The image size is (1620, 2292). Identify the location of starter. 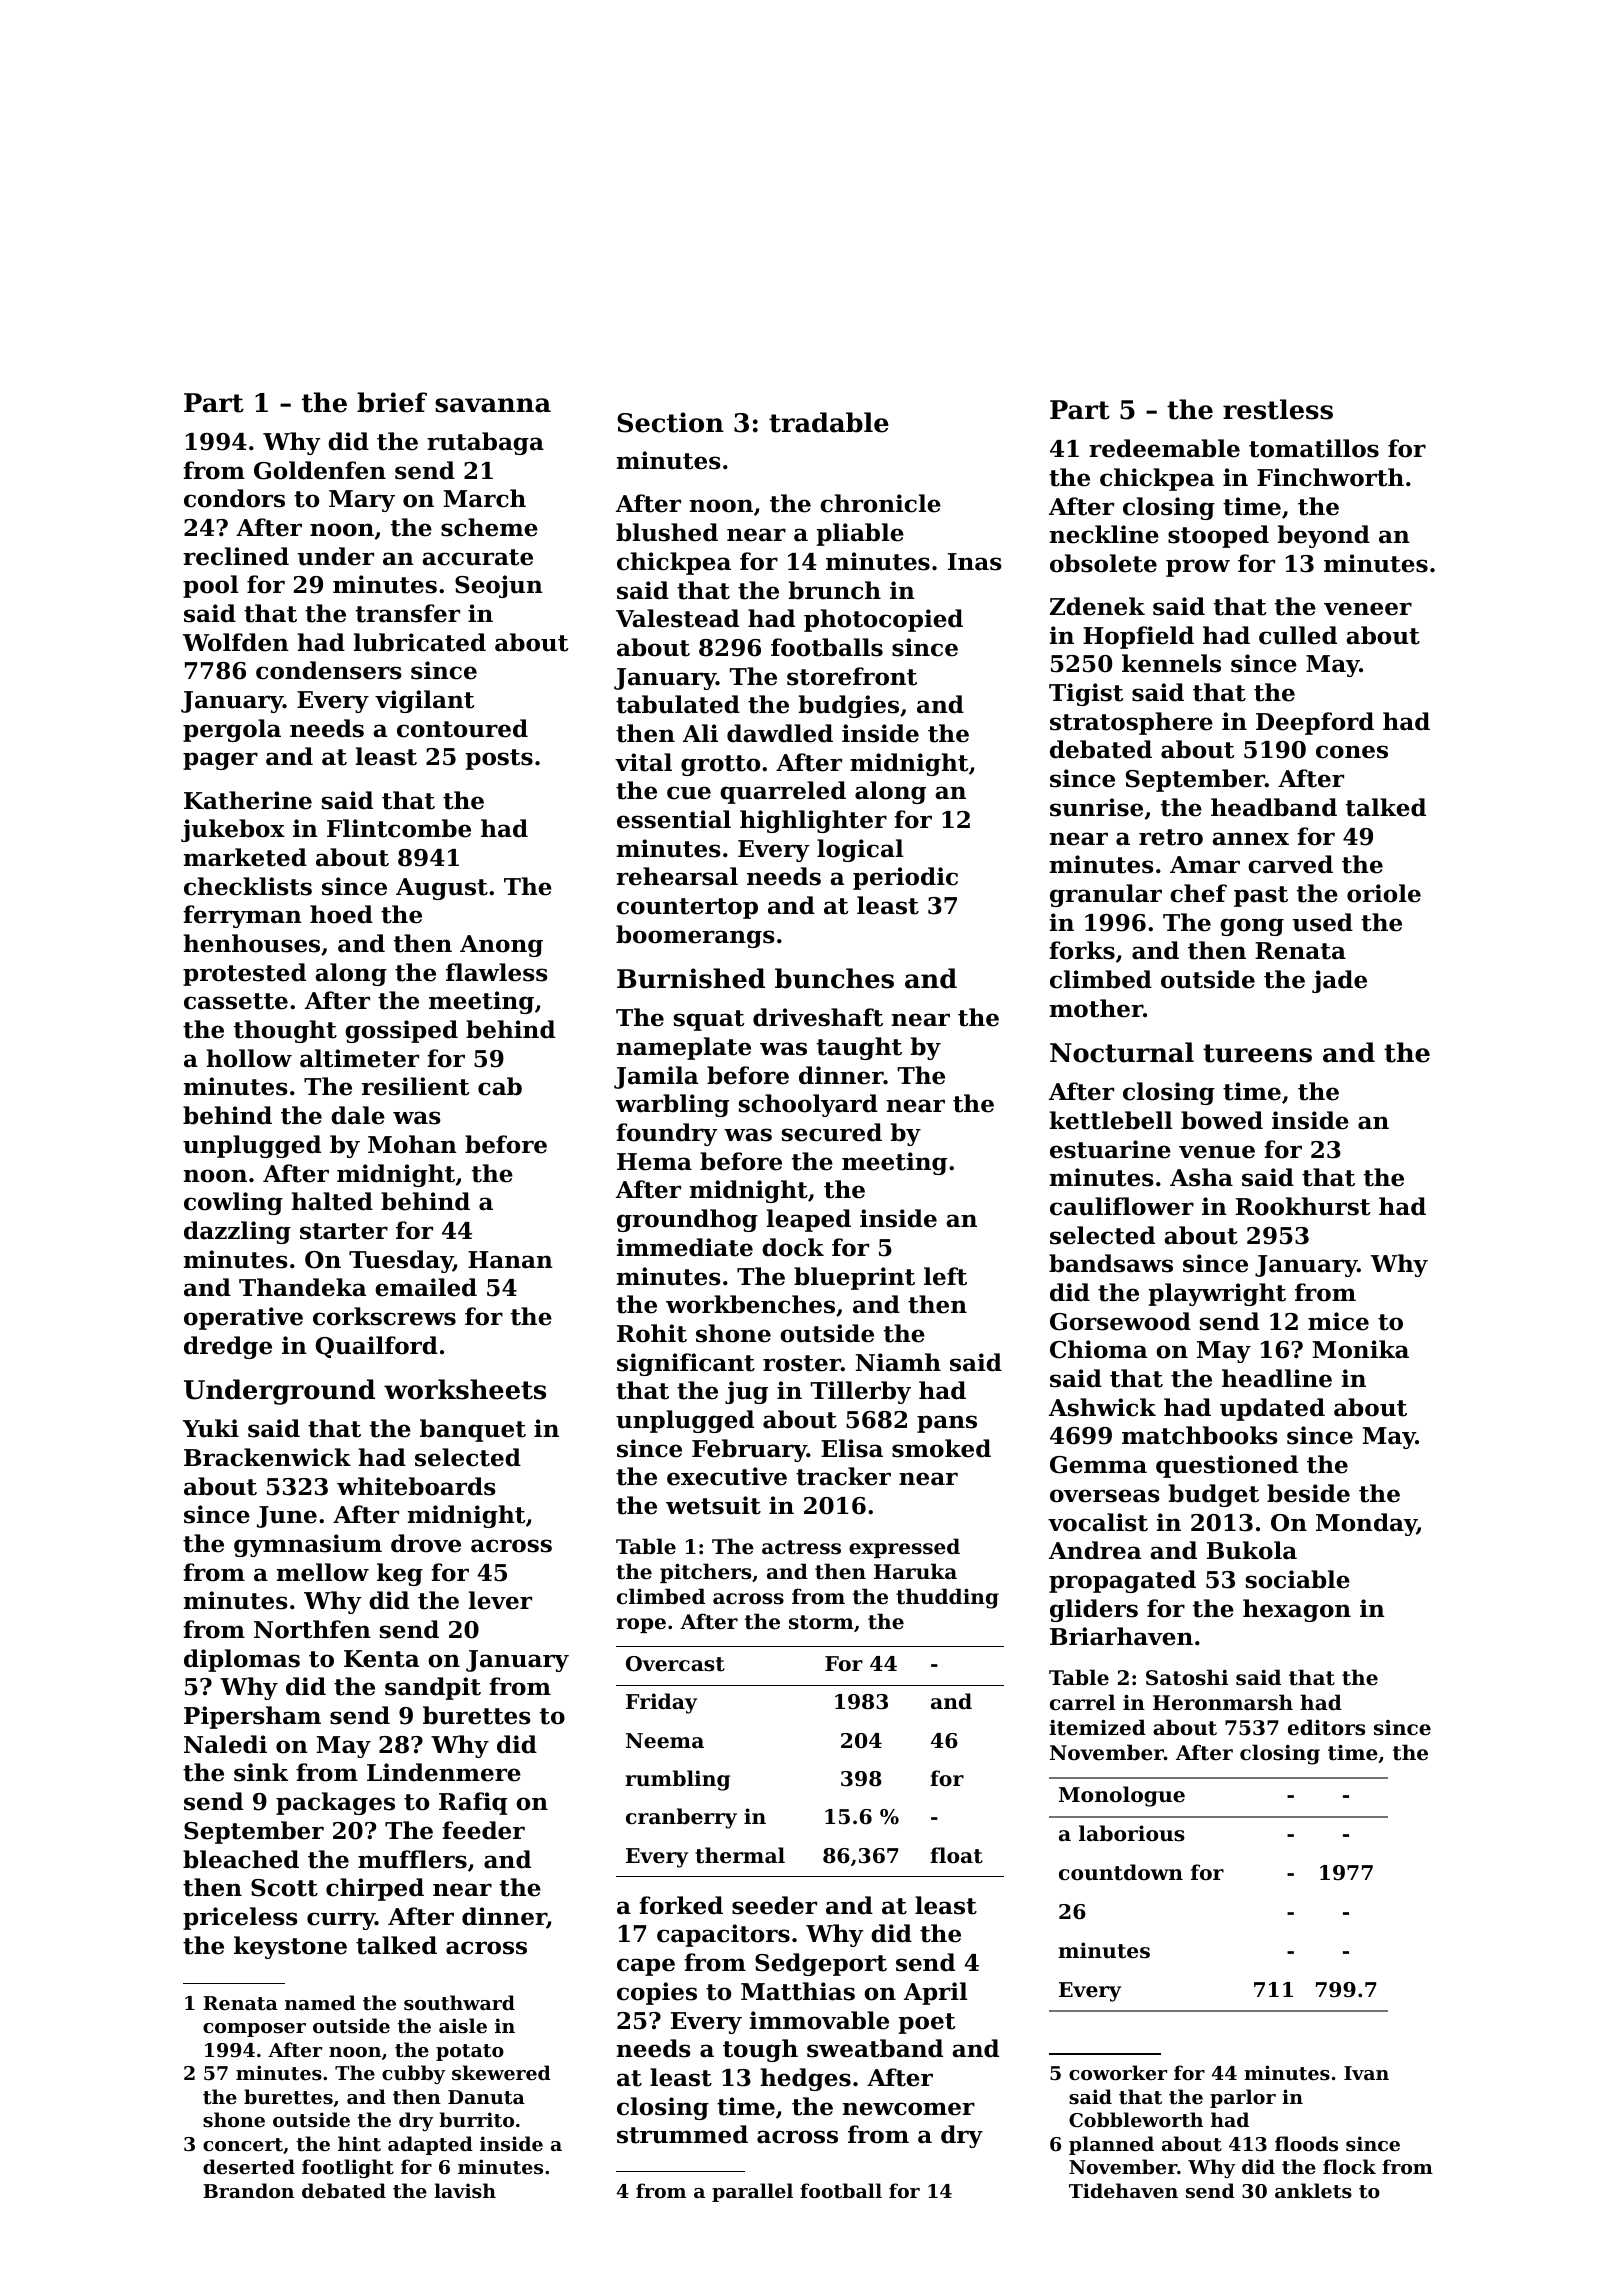
(344, 1231).
